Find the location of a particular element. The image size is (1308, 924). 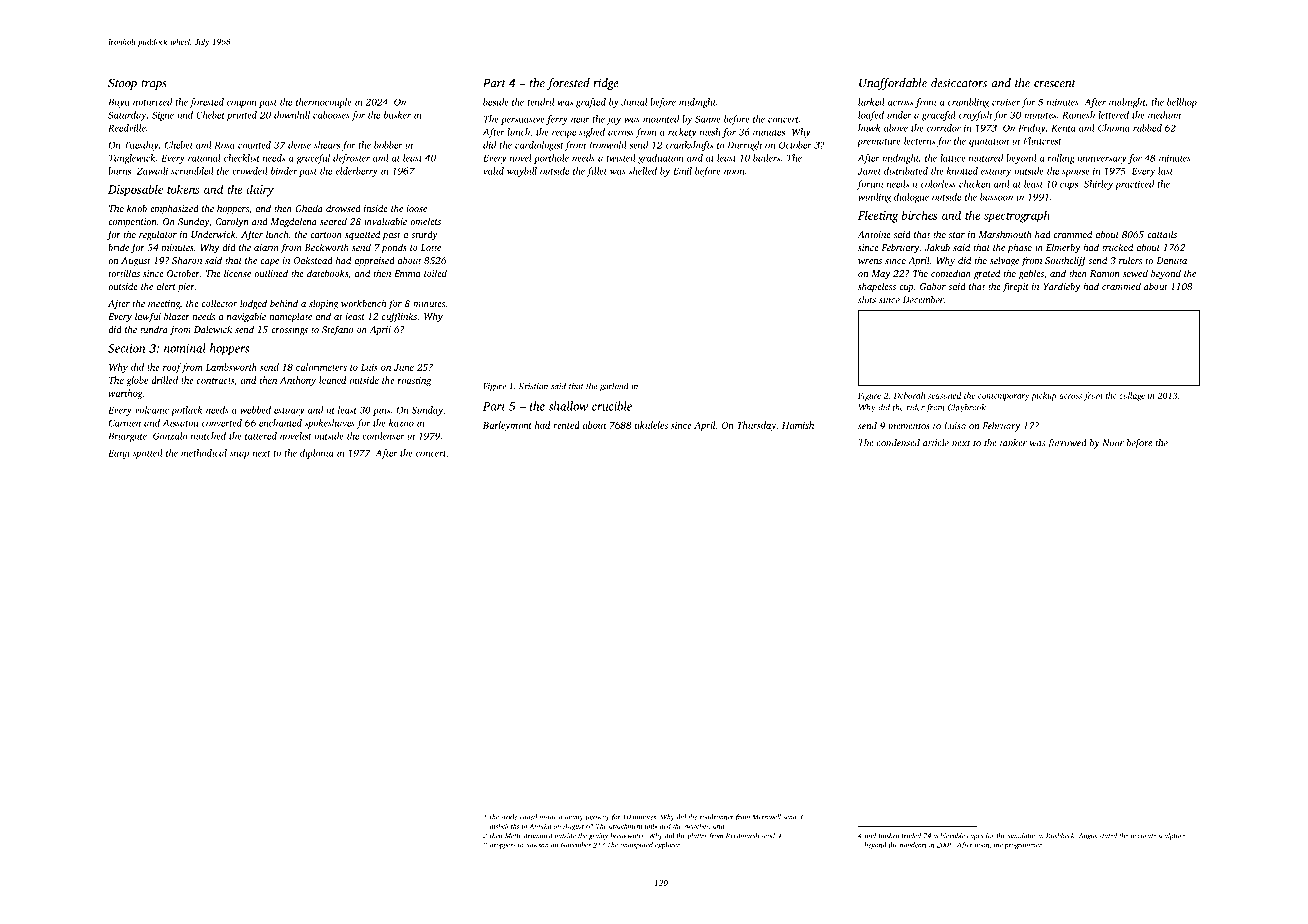

slots is located at coordinates (867, 300).
